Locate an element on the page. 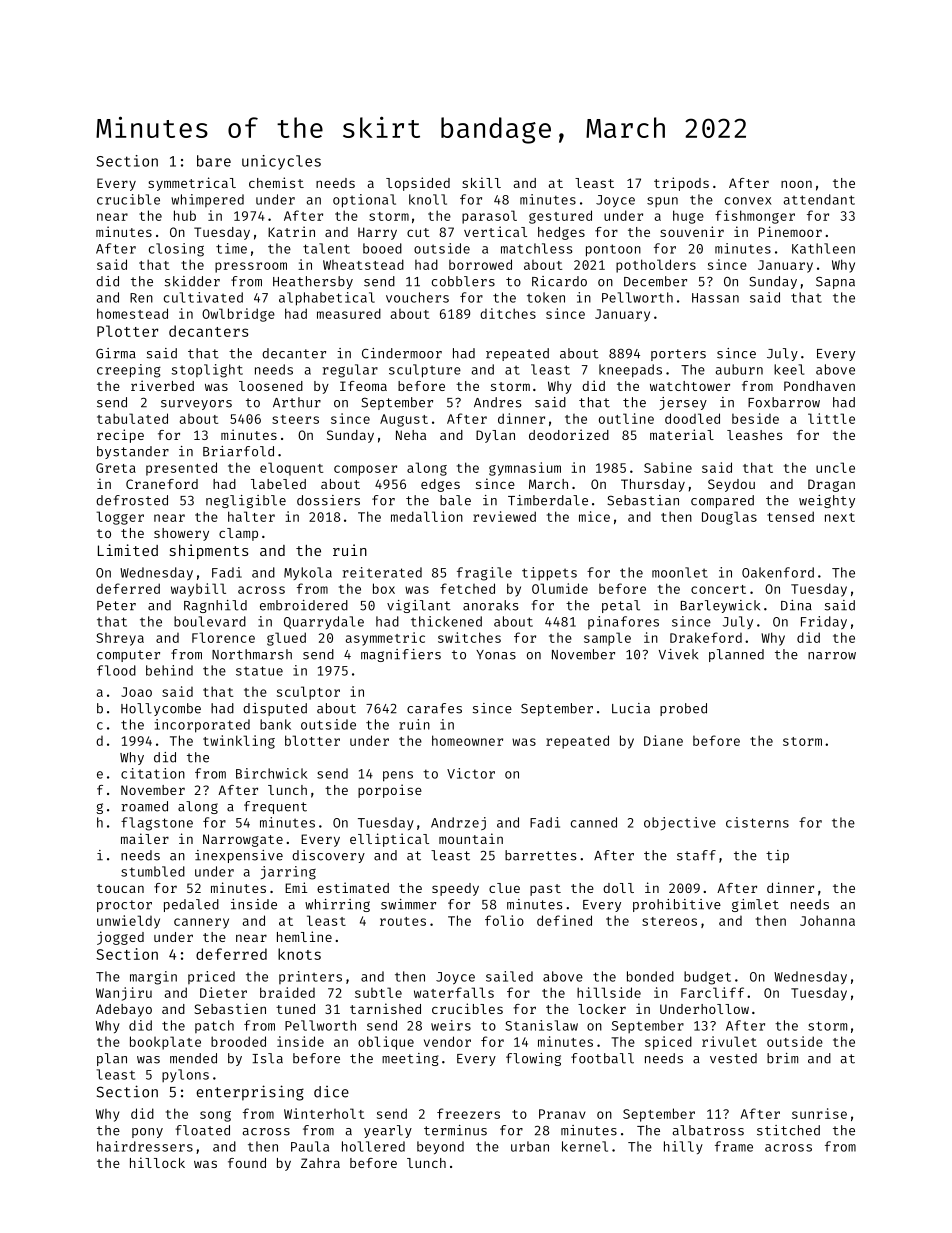 This page has height=1233, width=952. Vivek is located at coordinates (678, 654).
